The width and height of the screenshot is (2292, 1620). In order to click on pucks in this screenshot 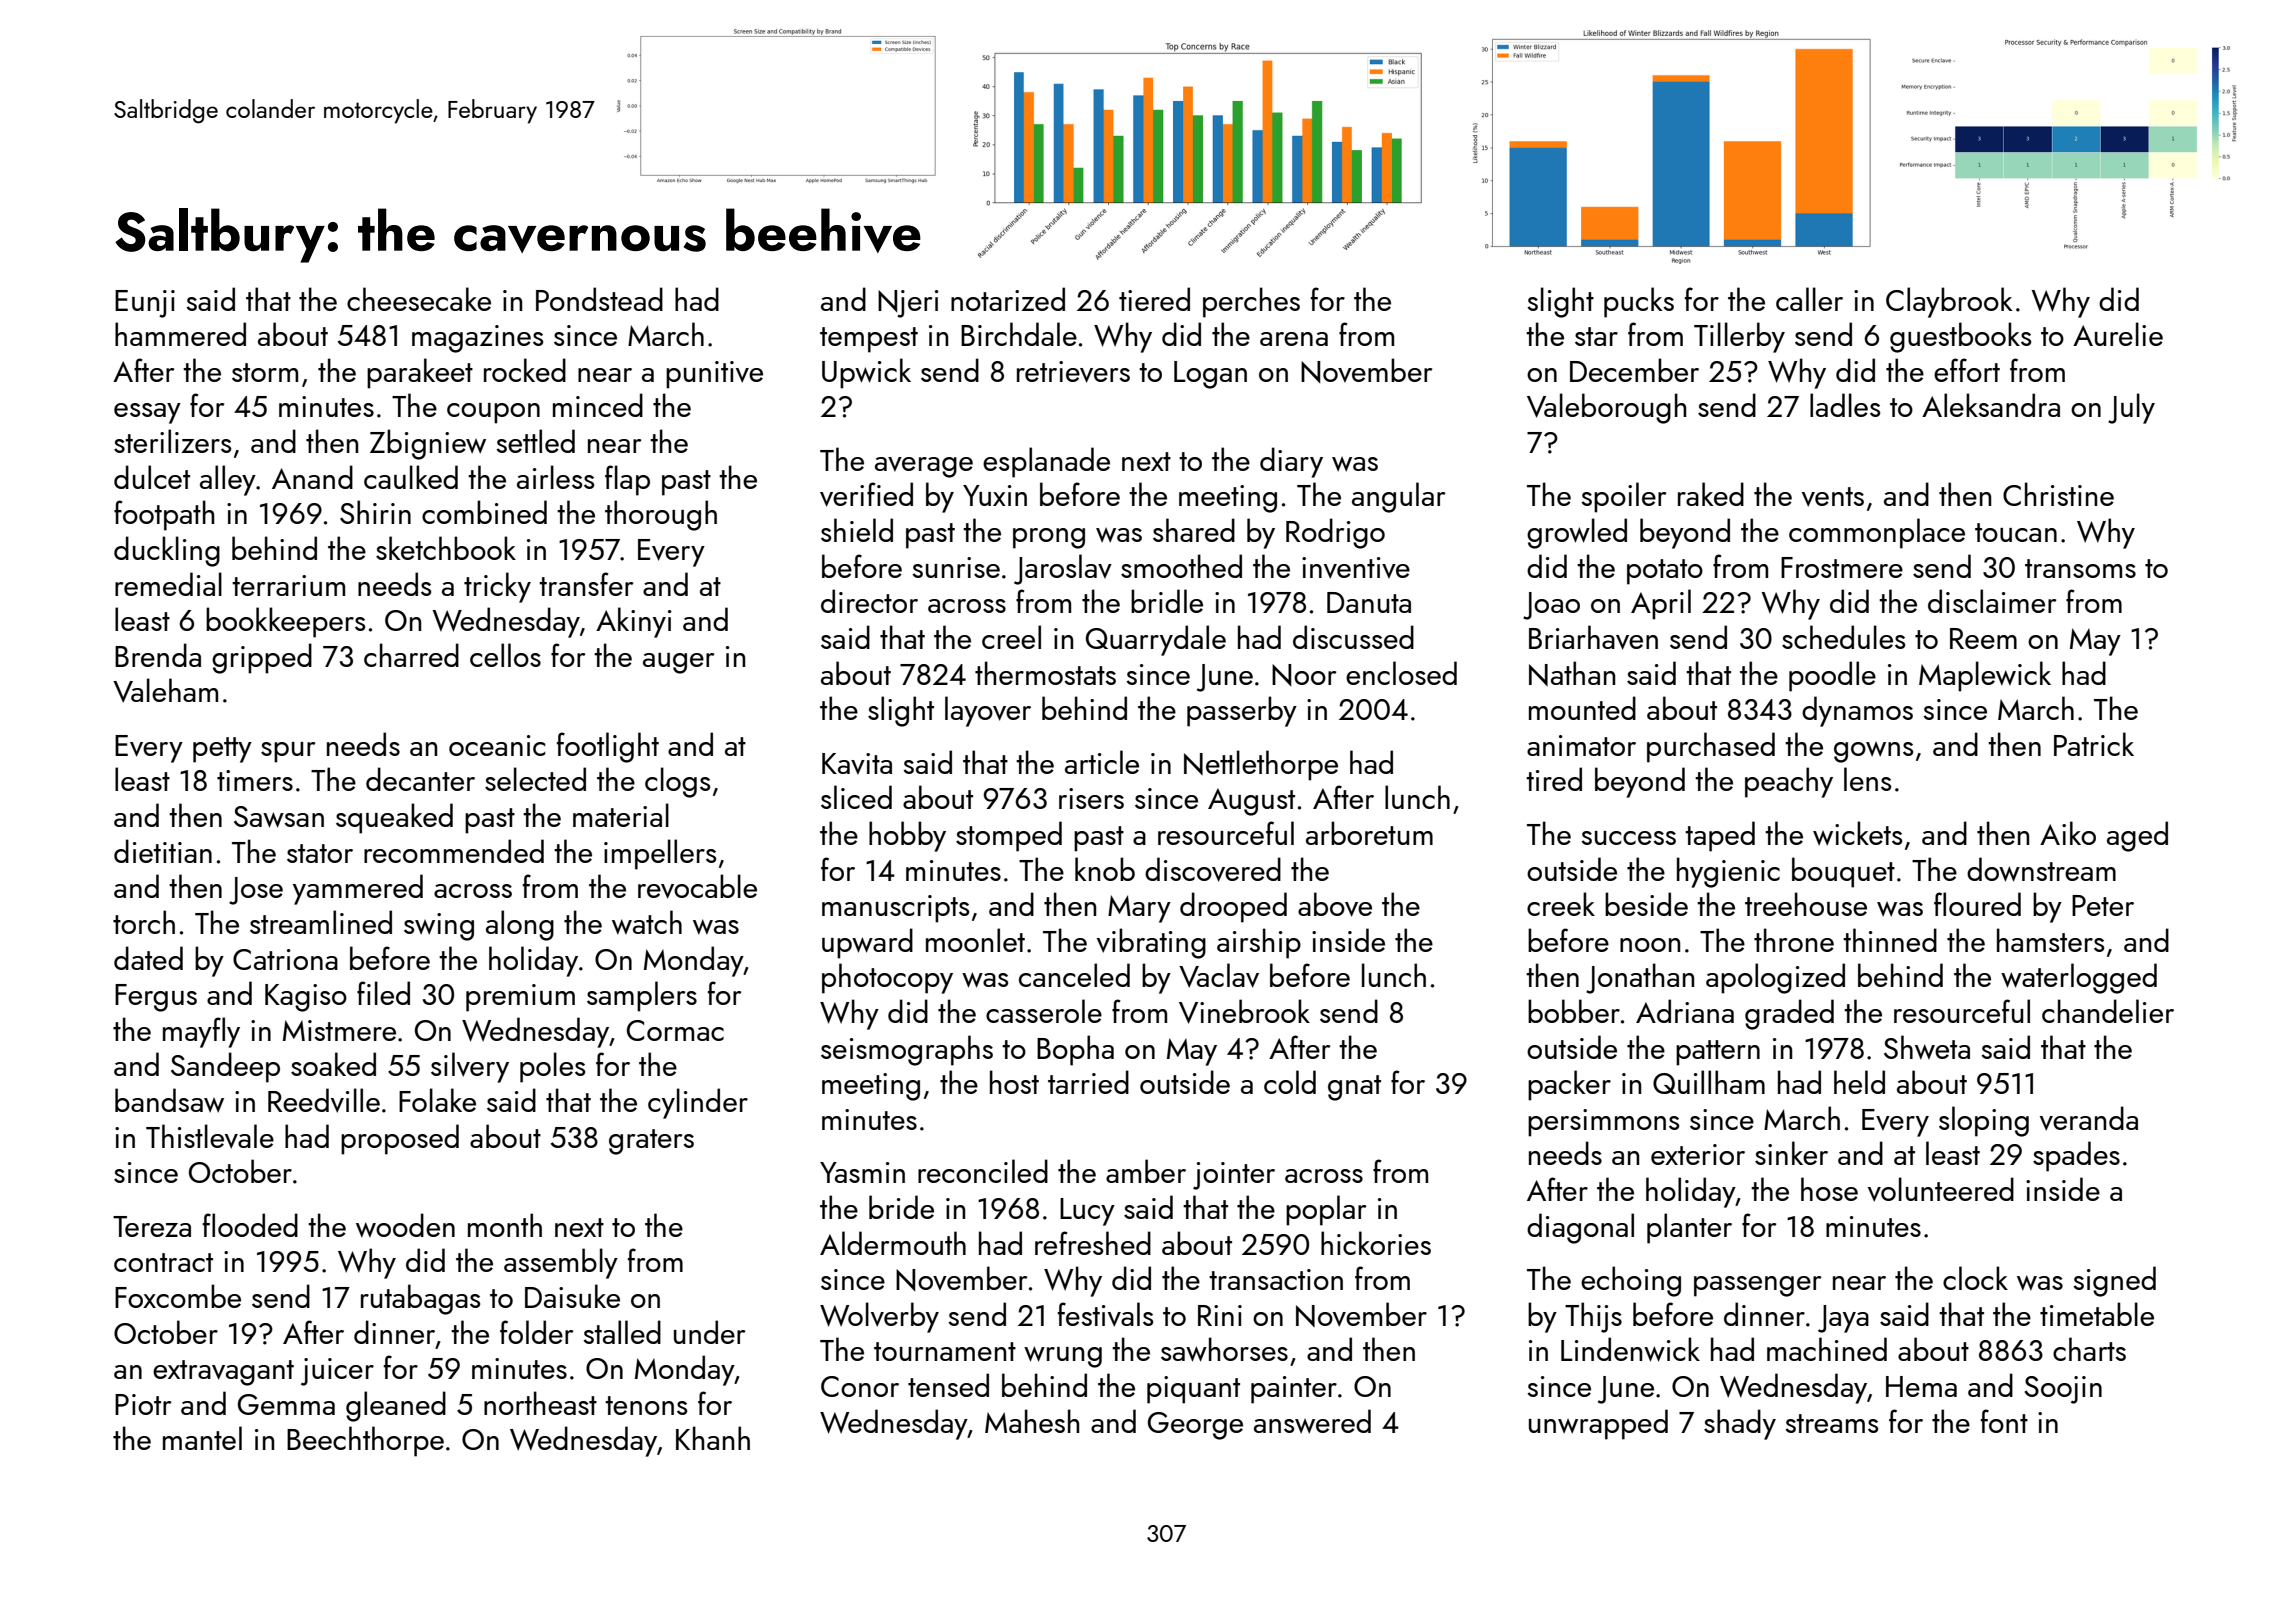, I will do `click(1639, 302)`.
